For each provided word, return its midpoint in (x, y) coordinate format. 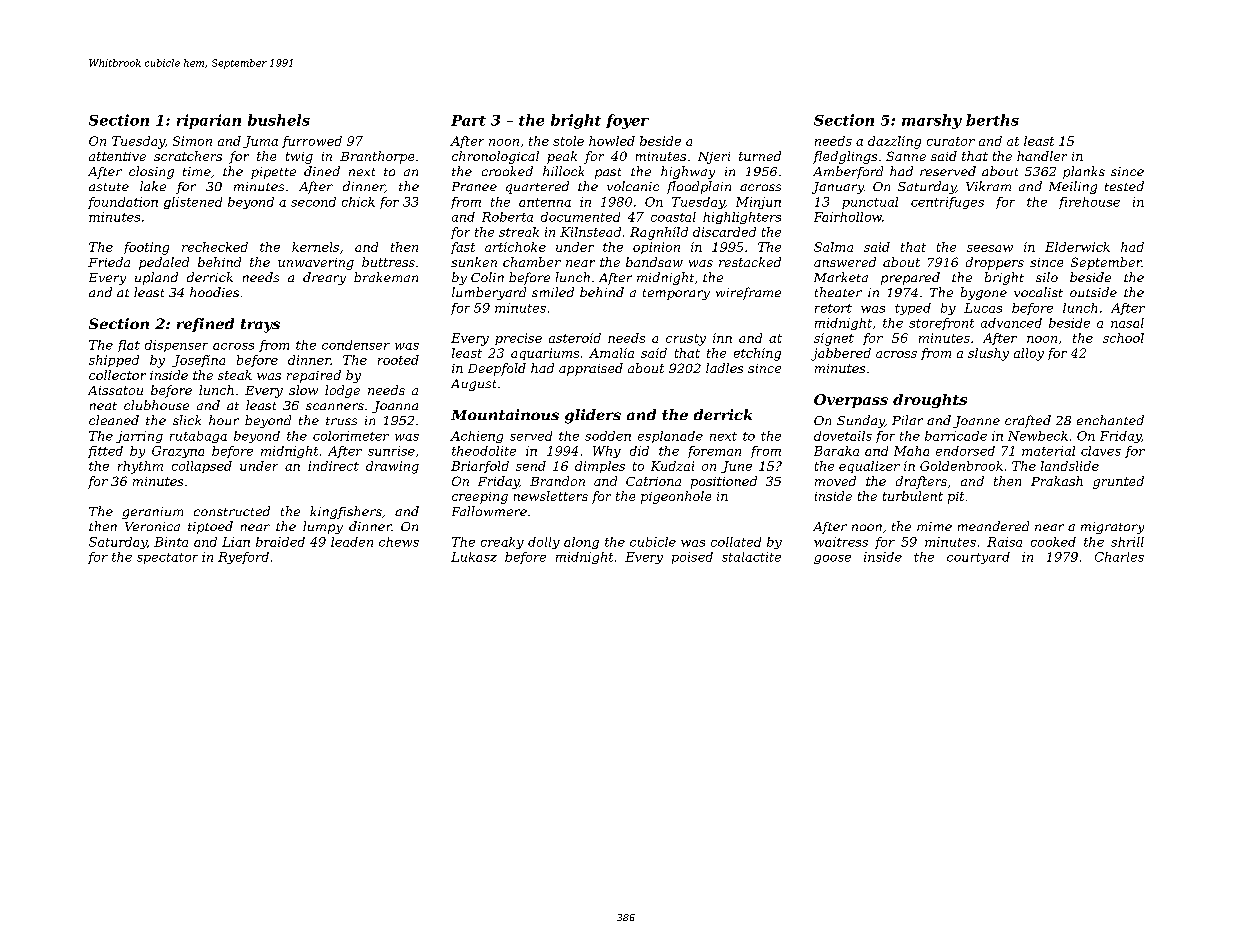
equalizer (869, 467)
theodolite (484, 451)
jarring (139, 437)
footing (146, 248)
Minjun (758, 203)
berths (992, 120)
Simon (192, 141)
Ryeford (243, 558)
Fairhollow (848, 217)
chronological (495, 157)
